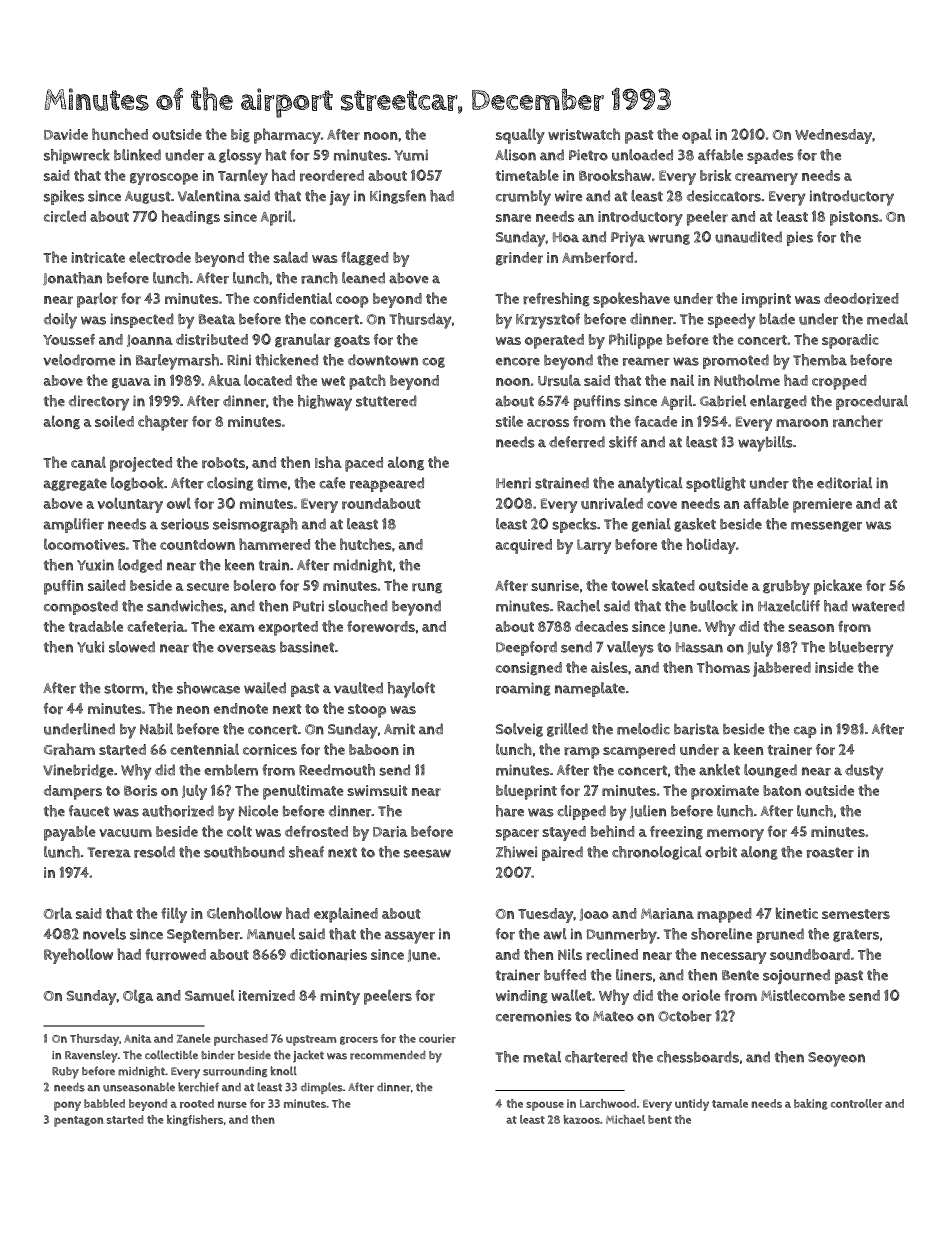 Image resolution: width=952 pixels, height=1233 pixels. Describe the element at coordinates (91, 1056) in the document. I see `Ravensley` at that location.
